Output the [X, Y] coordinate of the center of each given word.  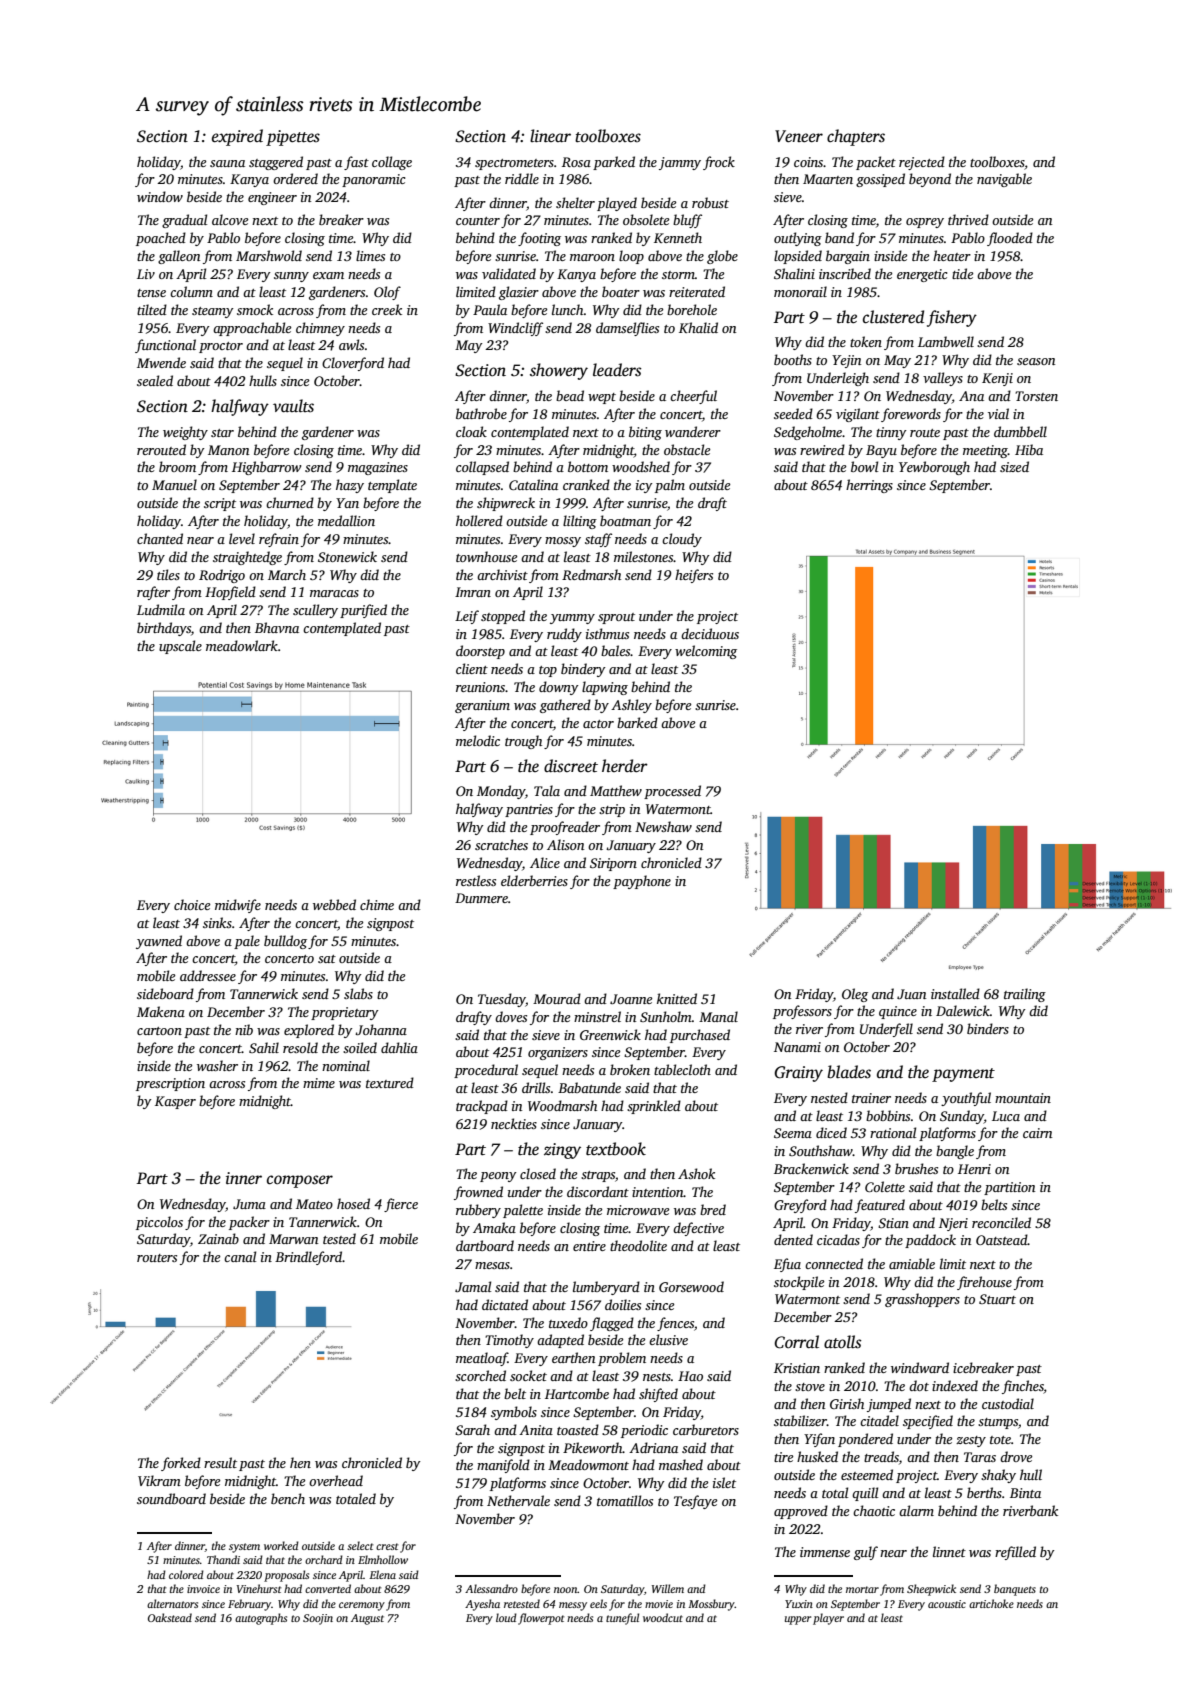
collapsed [482, 468]
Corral [796, 1342]
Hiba [1029, 449]
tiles [168, 574]
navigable [1004, 180]
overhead [336, 1480]
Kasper [175, 1102]
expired [237, 137]
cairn [1037, 1133]
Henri [974, 1169]
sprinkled [654, 1107]
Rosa [576, 162]
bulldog [285, 942]
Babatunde [589, 1087]
